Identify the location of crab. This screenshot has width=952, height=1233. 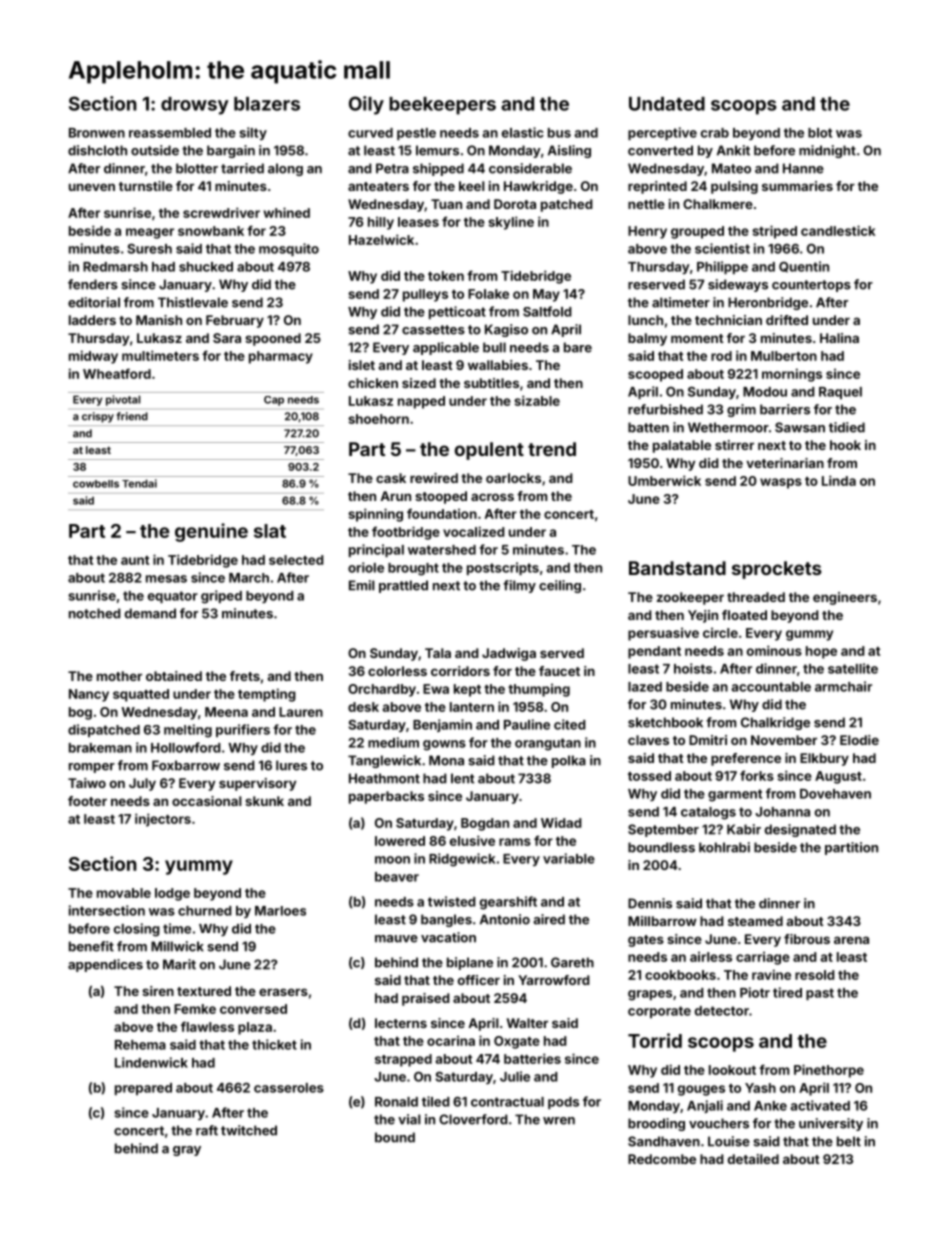
(715, 133).
